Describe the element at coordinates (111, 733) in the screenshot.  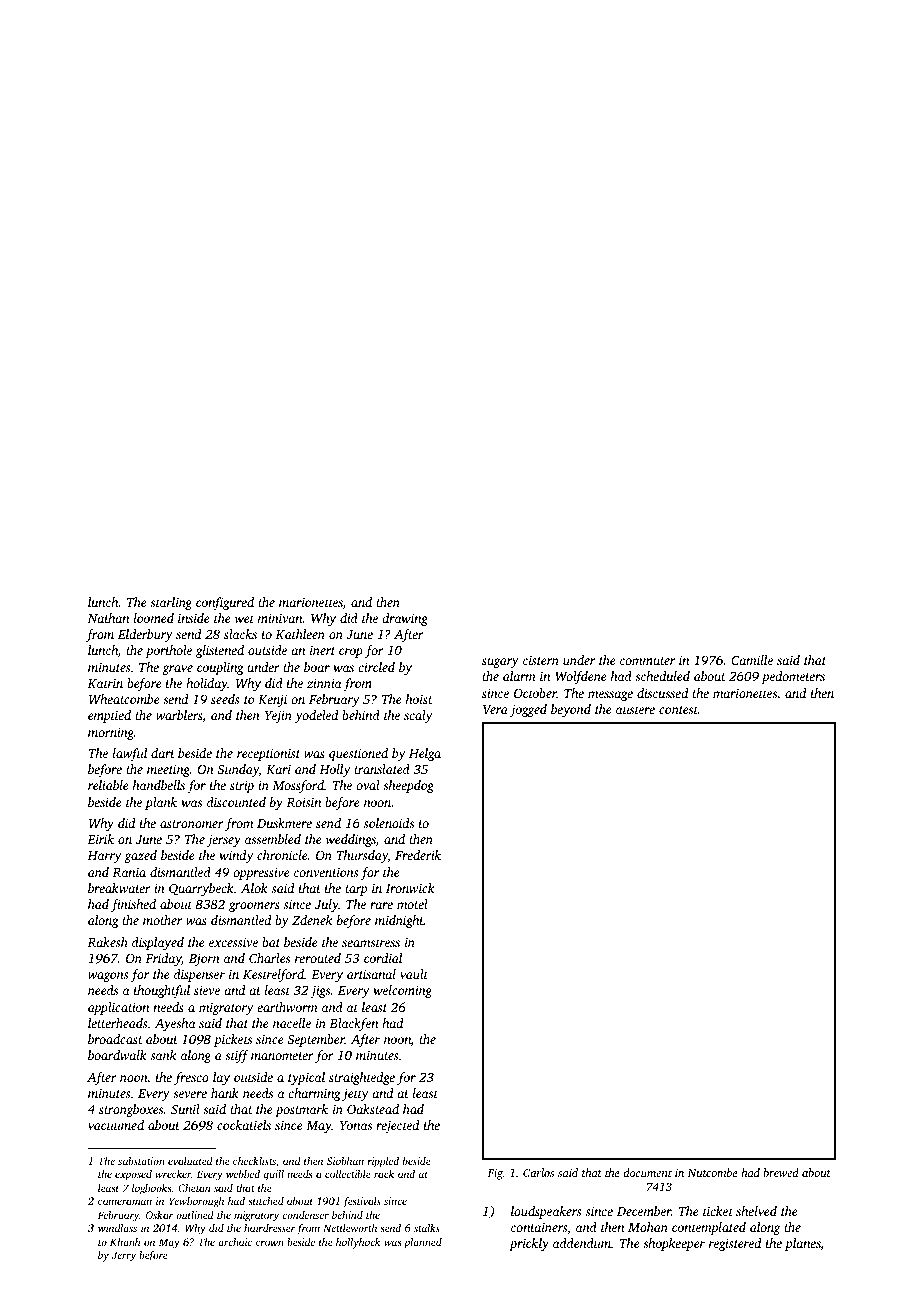
I see `morning` at that location.
